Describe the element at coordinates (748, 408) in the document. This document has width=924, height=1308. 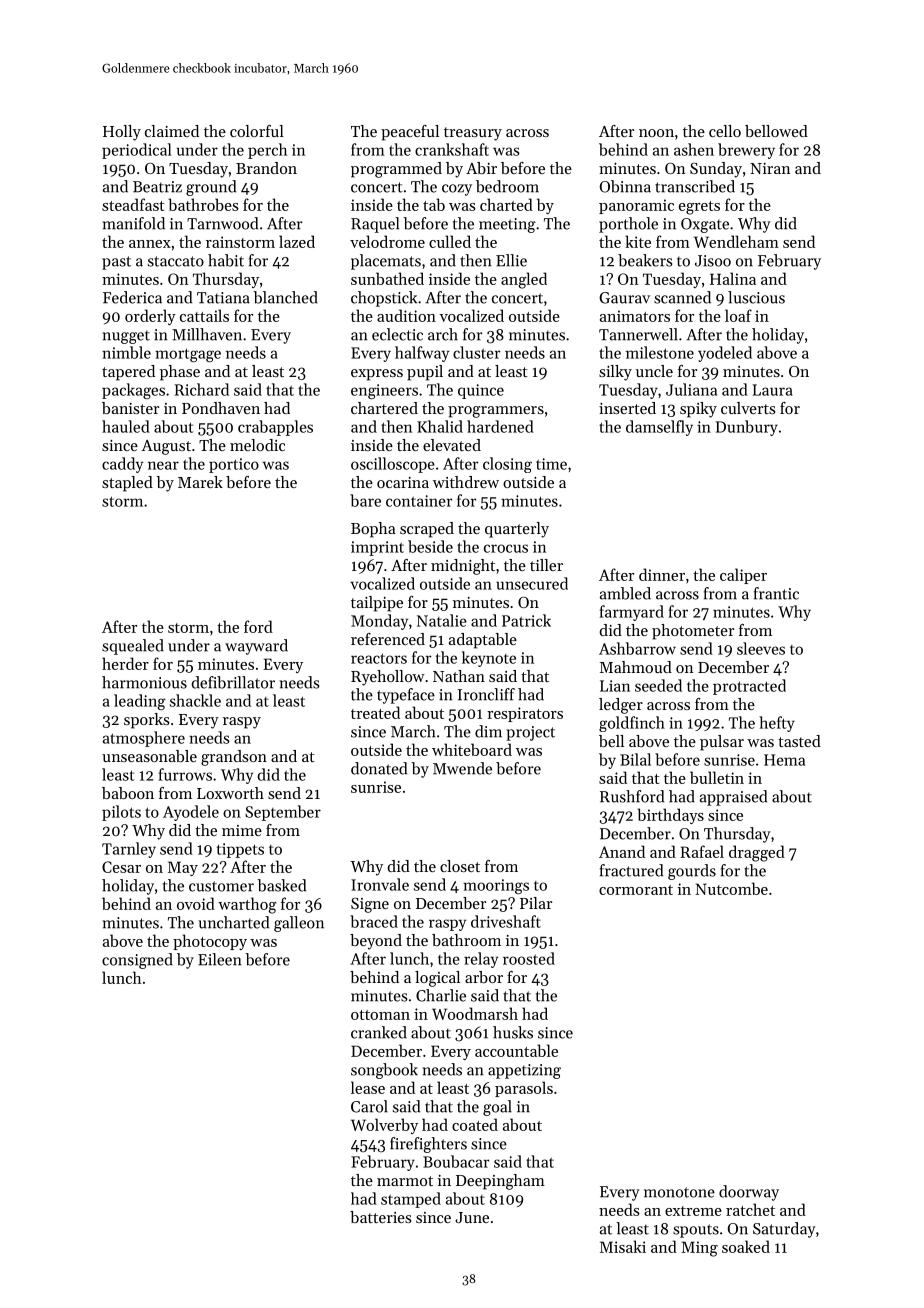
I see `culverts` at that location.
